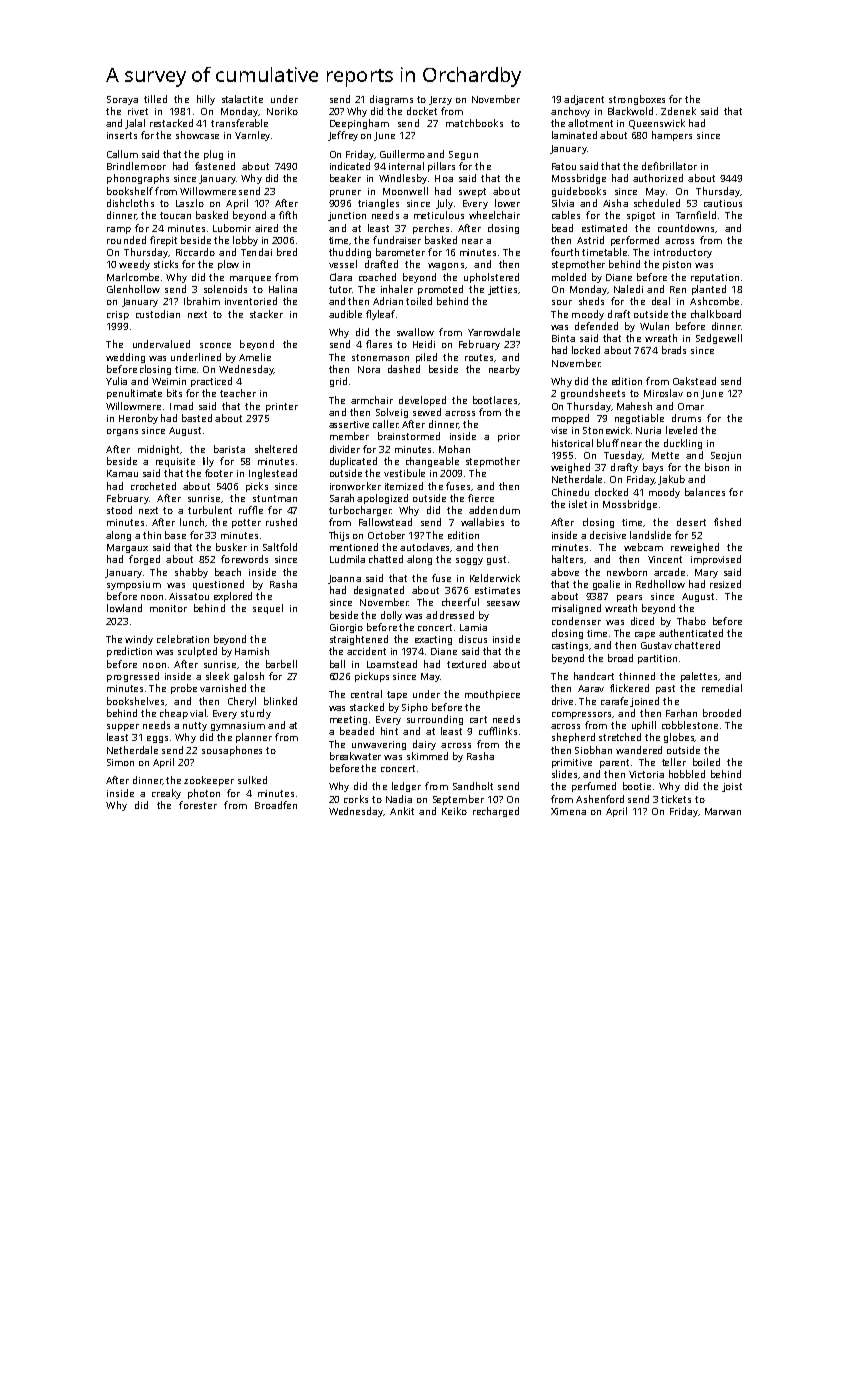  What do you see at coordinates (389, 731) in the screenshot?
I see `hint` at bounding box center [389, 731].
